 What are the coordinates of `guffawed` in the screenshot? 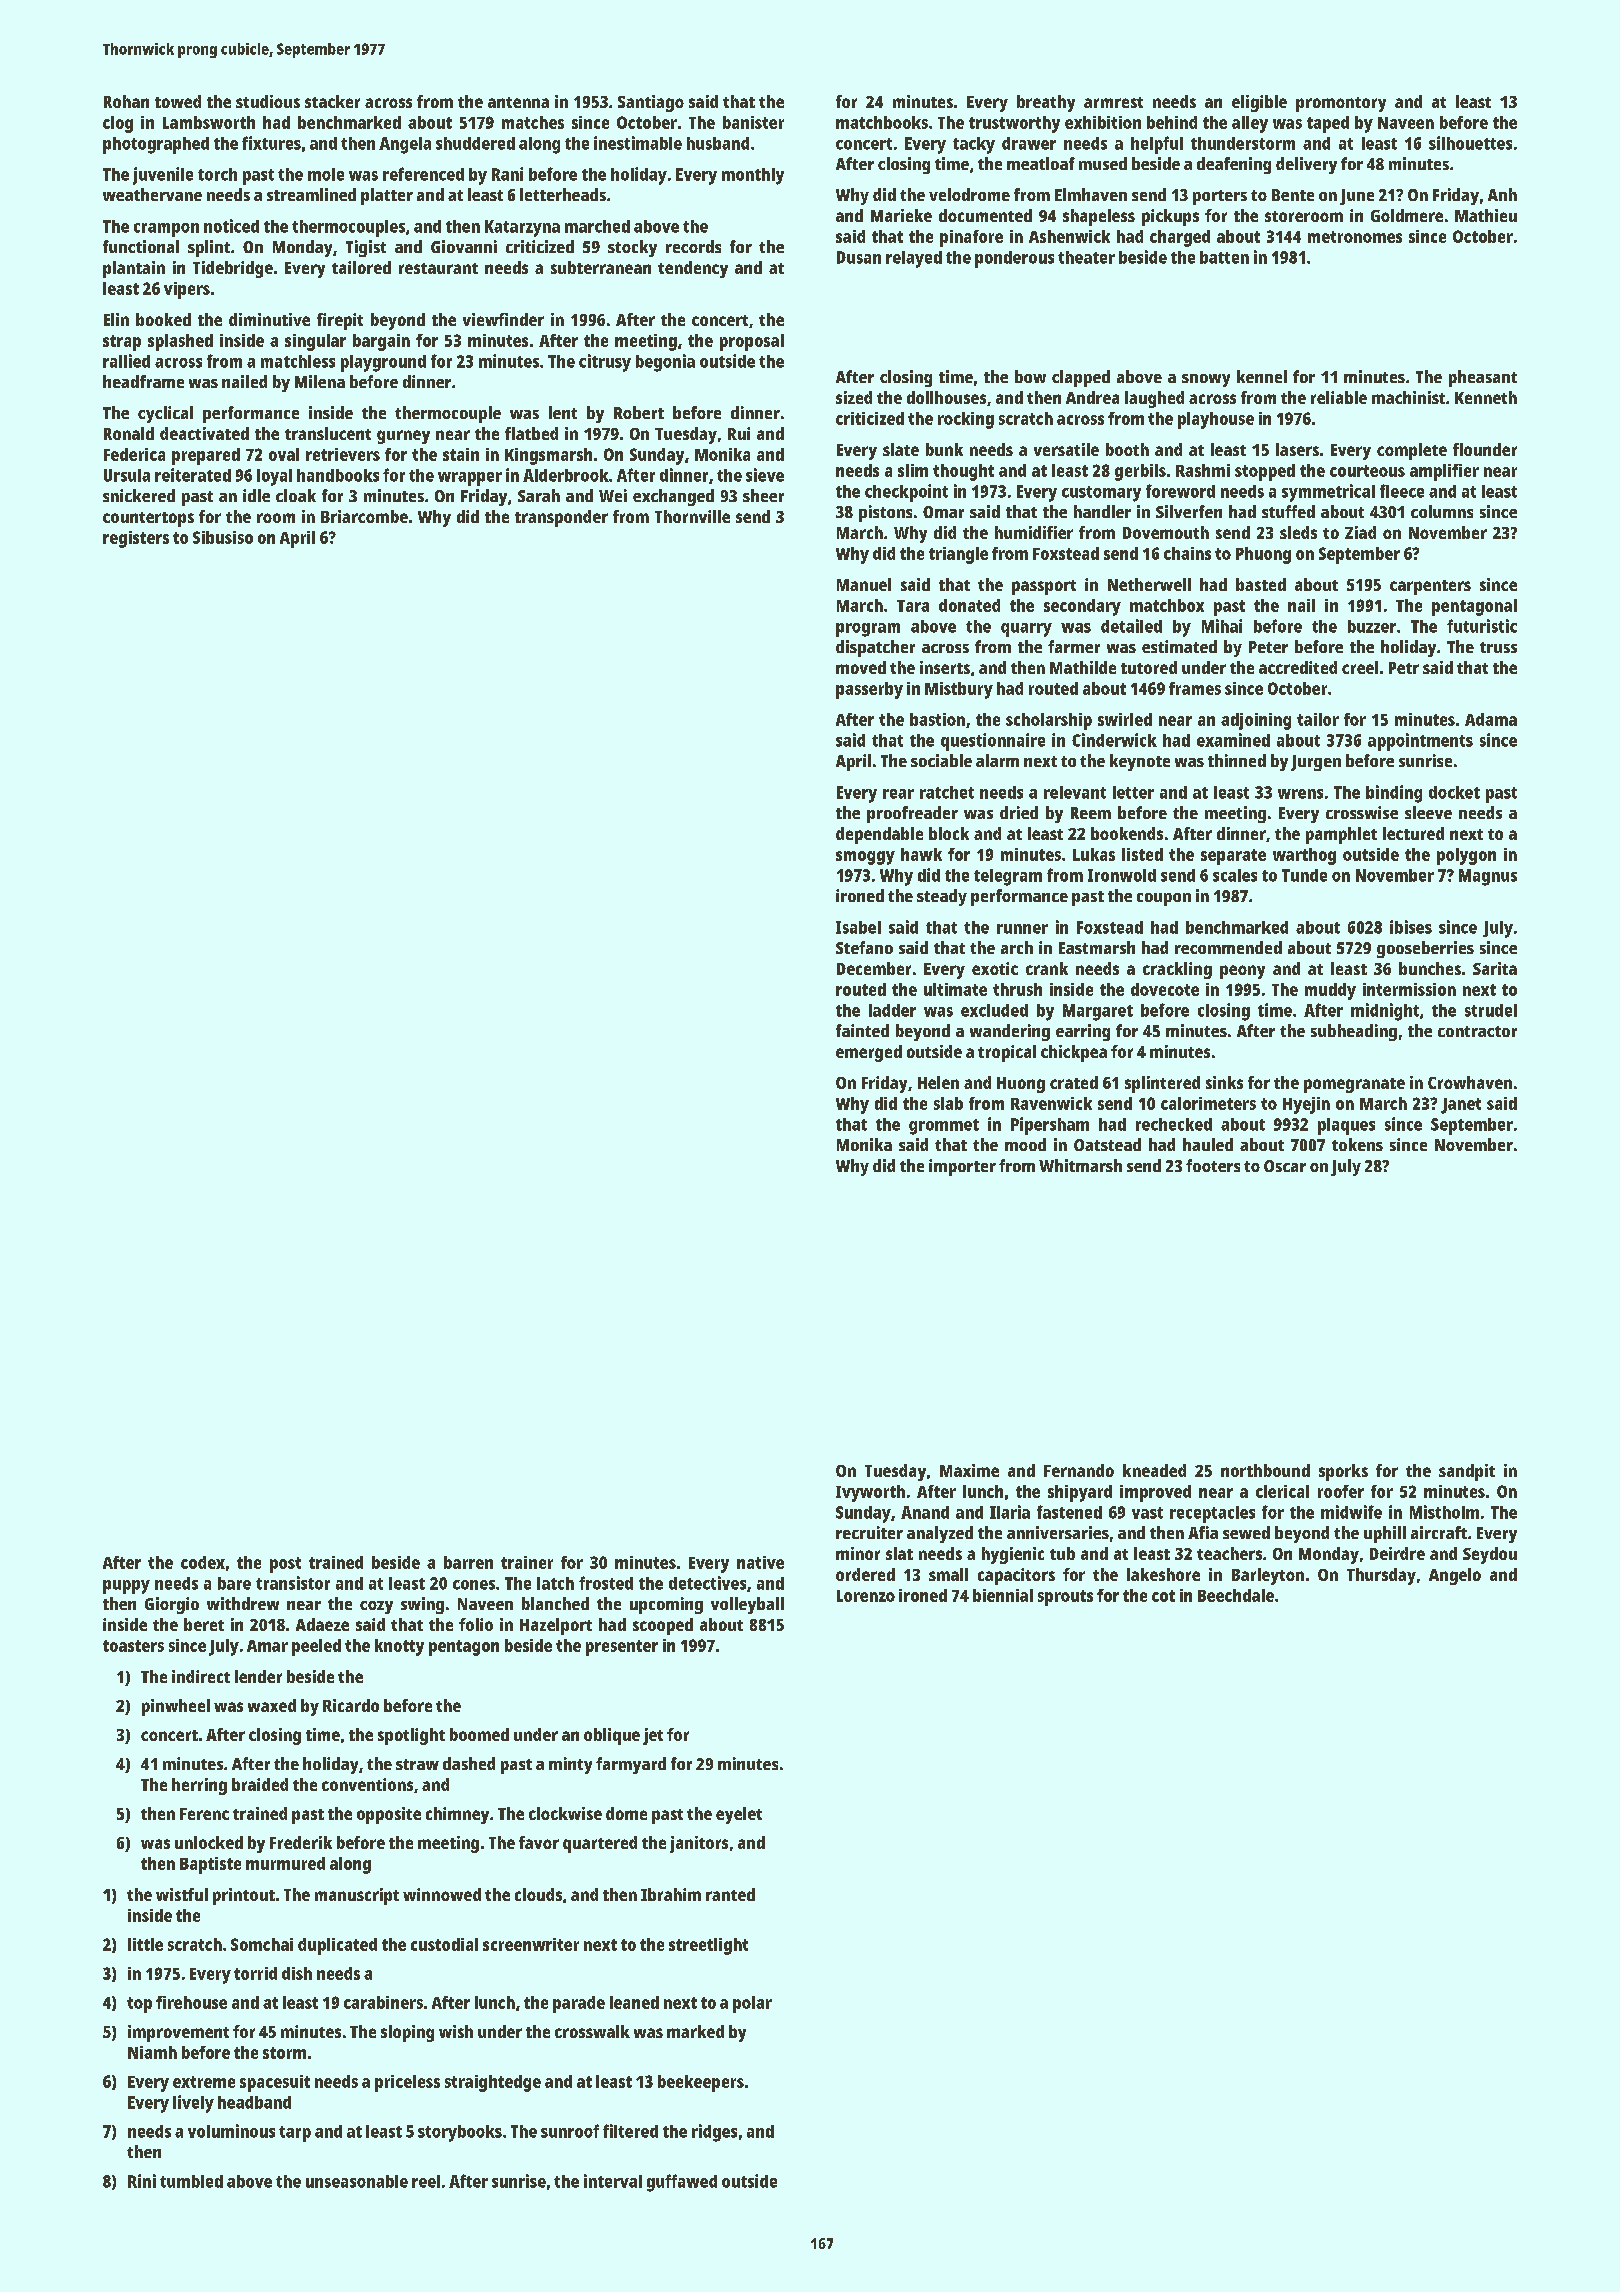 It's located at (682, 2183).
